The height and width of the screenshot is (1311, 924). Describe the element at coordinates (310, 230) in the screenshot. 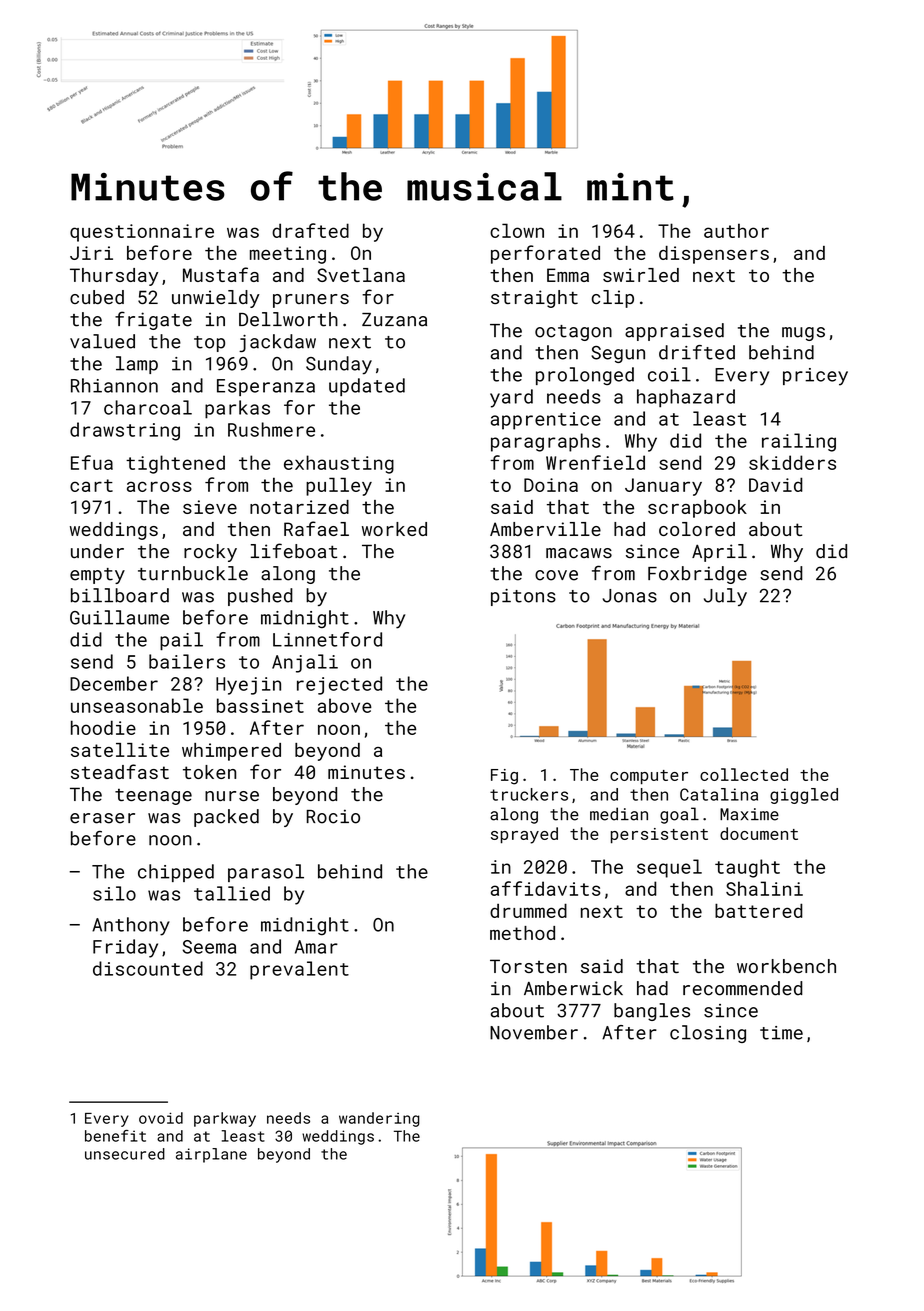

I see `drafted` at that location.
